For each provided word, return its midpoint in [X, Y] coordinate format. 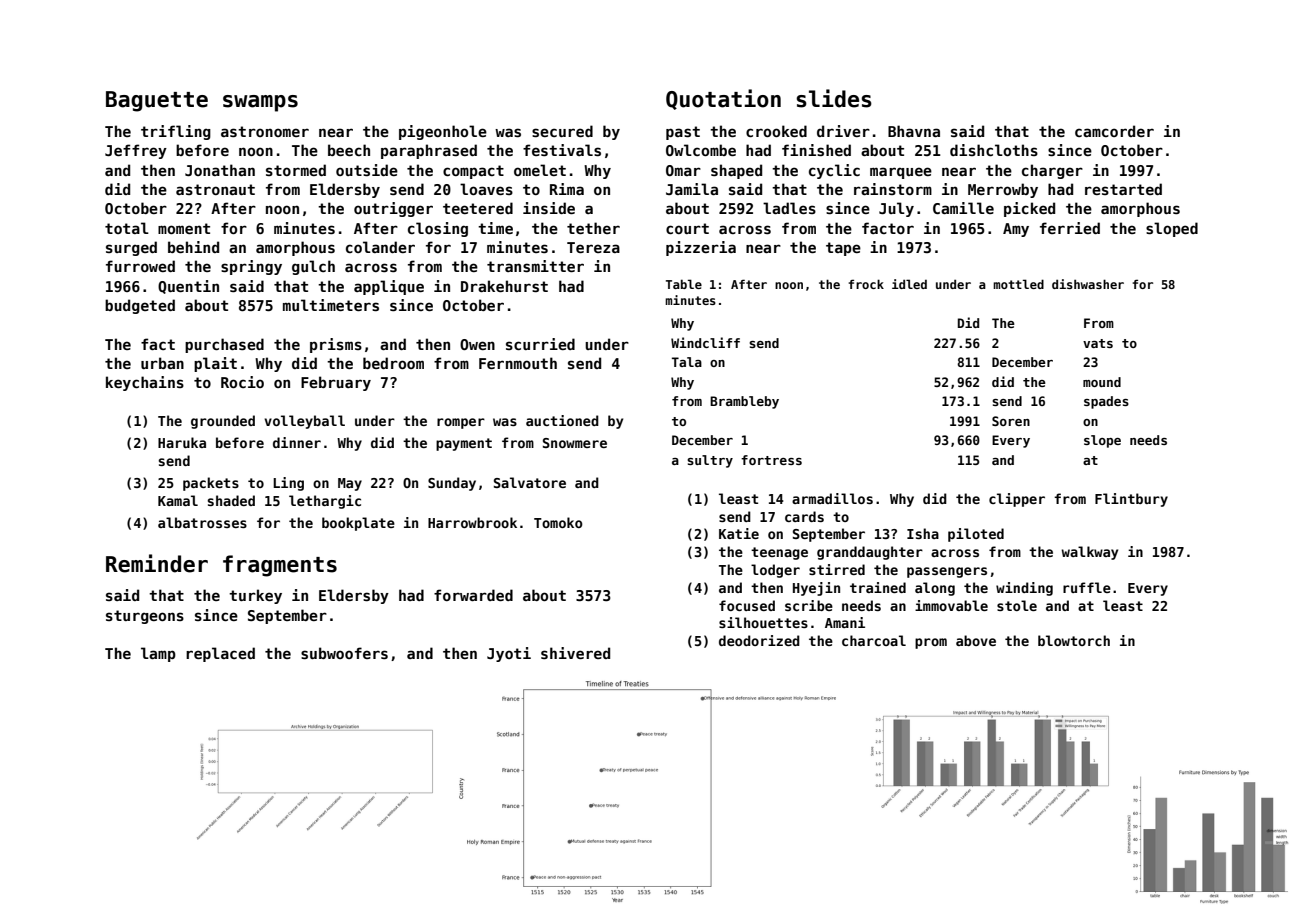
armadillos [832, 498]
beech [349, 150]
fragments [280, 566]
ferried [1070, 228]
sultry [710, 461]
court [687, 228]
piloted [976, 535]
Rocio [242, 382]
